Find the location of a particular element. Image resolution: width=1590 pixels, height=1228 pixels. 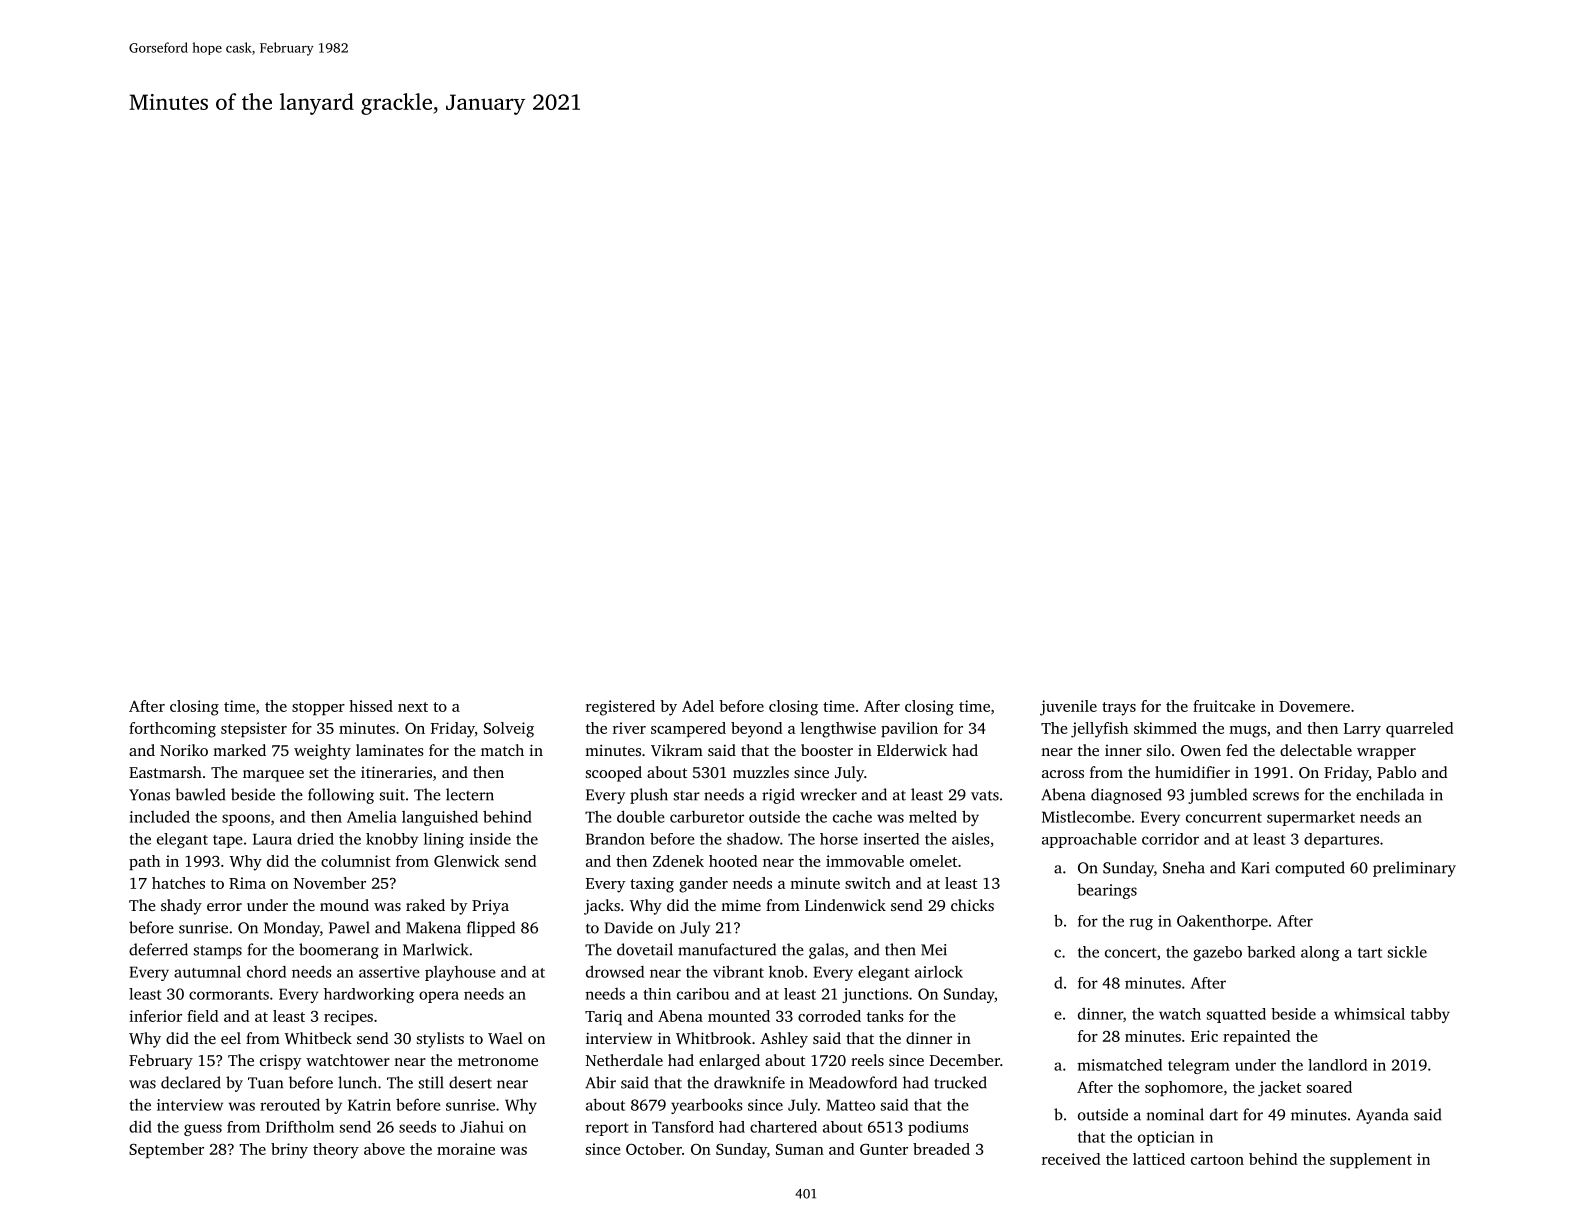

booster is located at coordinates (827, 750).
